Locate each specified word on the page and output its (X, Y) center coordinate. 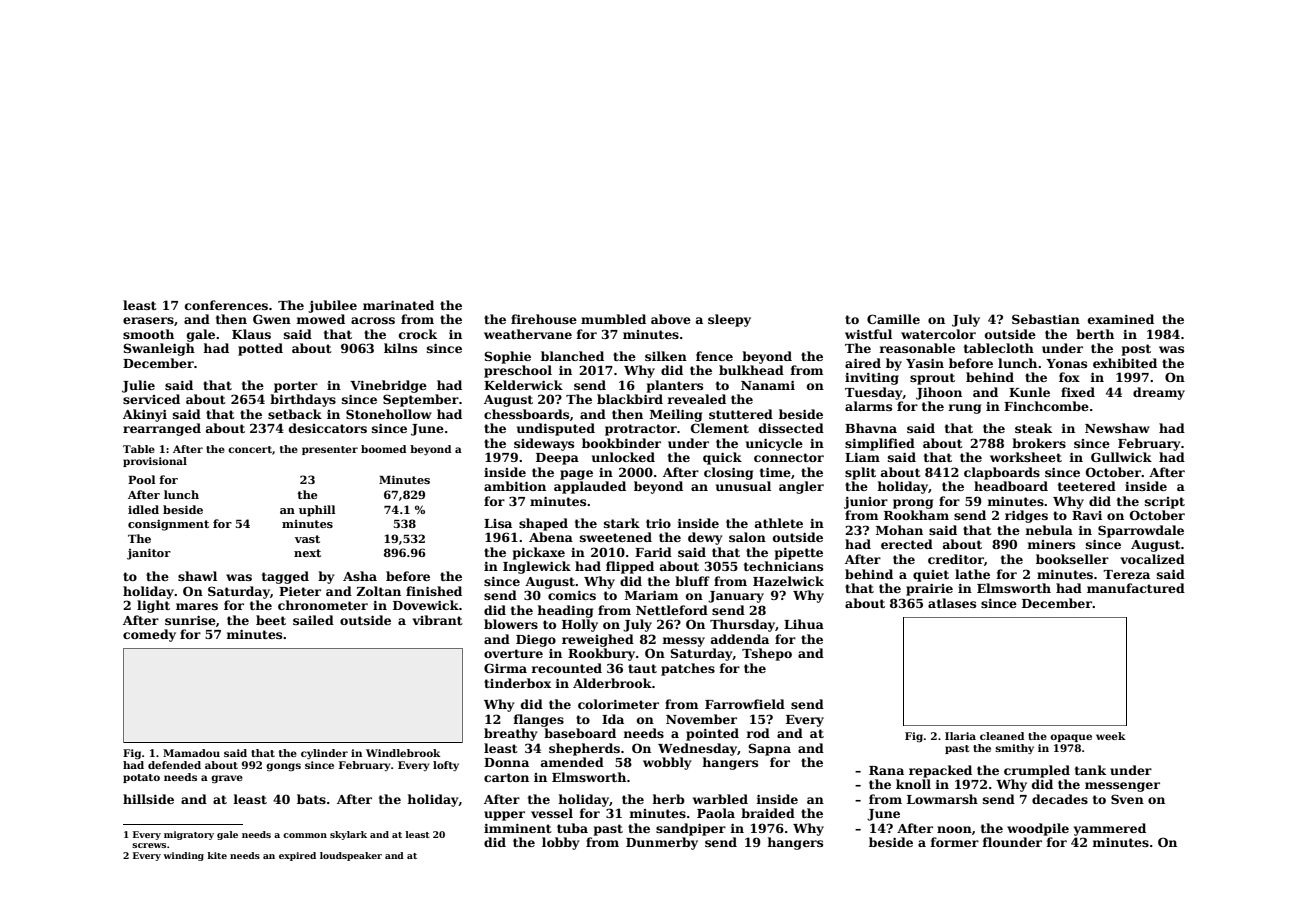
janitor (149, 554)
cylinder (324, 754)
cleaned (1002, 736)
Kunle (1029, 392)
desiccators (328, 428)
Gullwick (1121, 457)
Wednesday (697, 749)
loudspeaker (351, 856)
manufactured (1136, 588)
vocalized (1152, 559)
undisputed (556, 429)
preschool (518, 371)
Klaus (251, 334)
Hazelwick (788, 581)
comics (572, 595)
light (153, 606)
